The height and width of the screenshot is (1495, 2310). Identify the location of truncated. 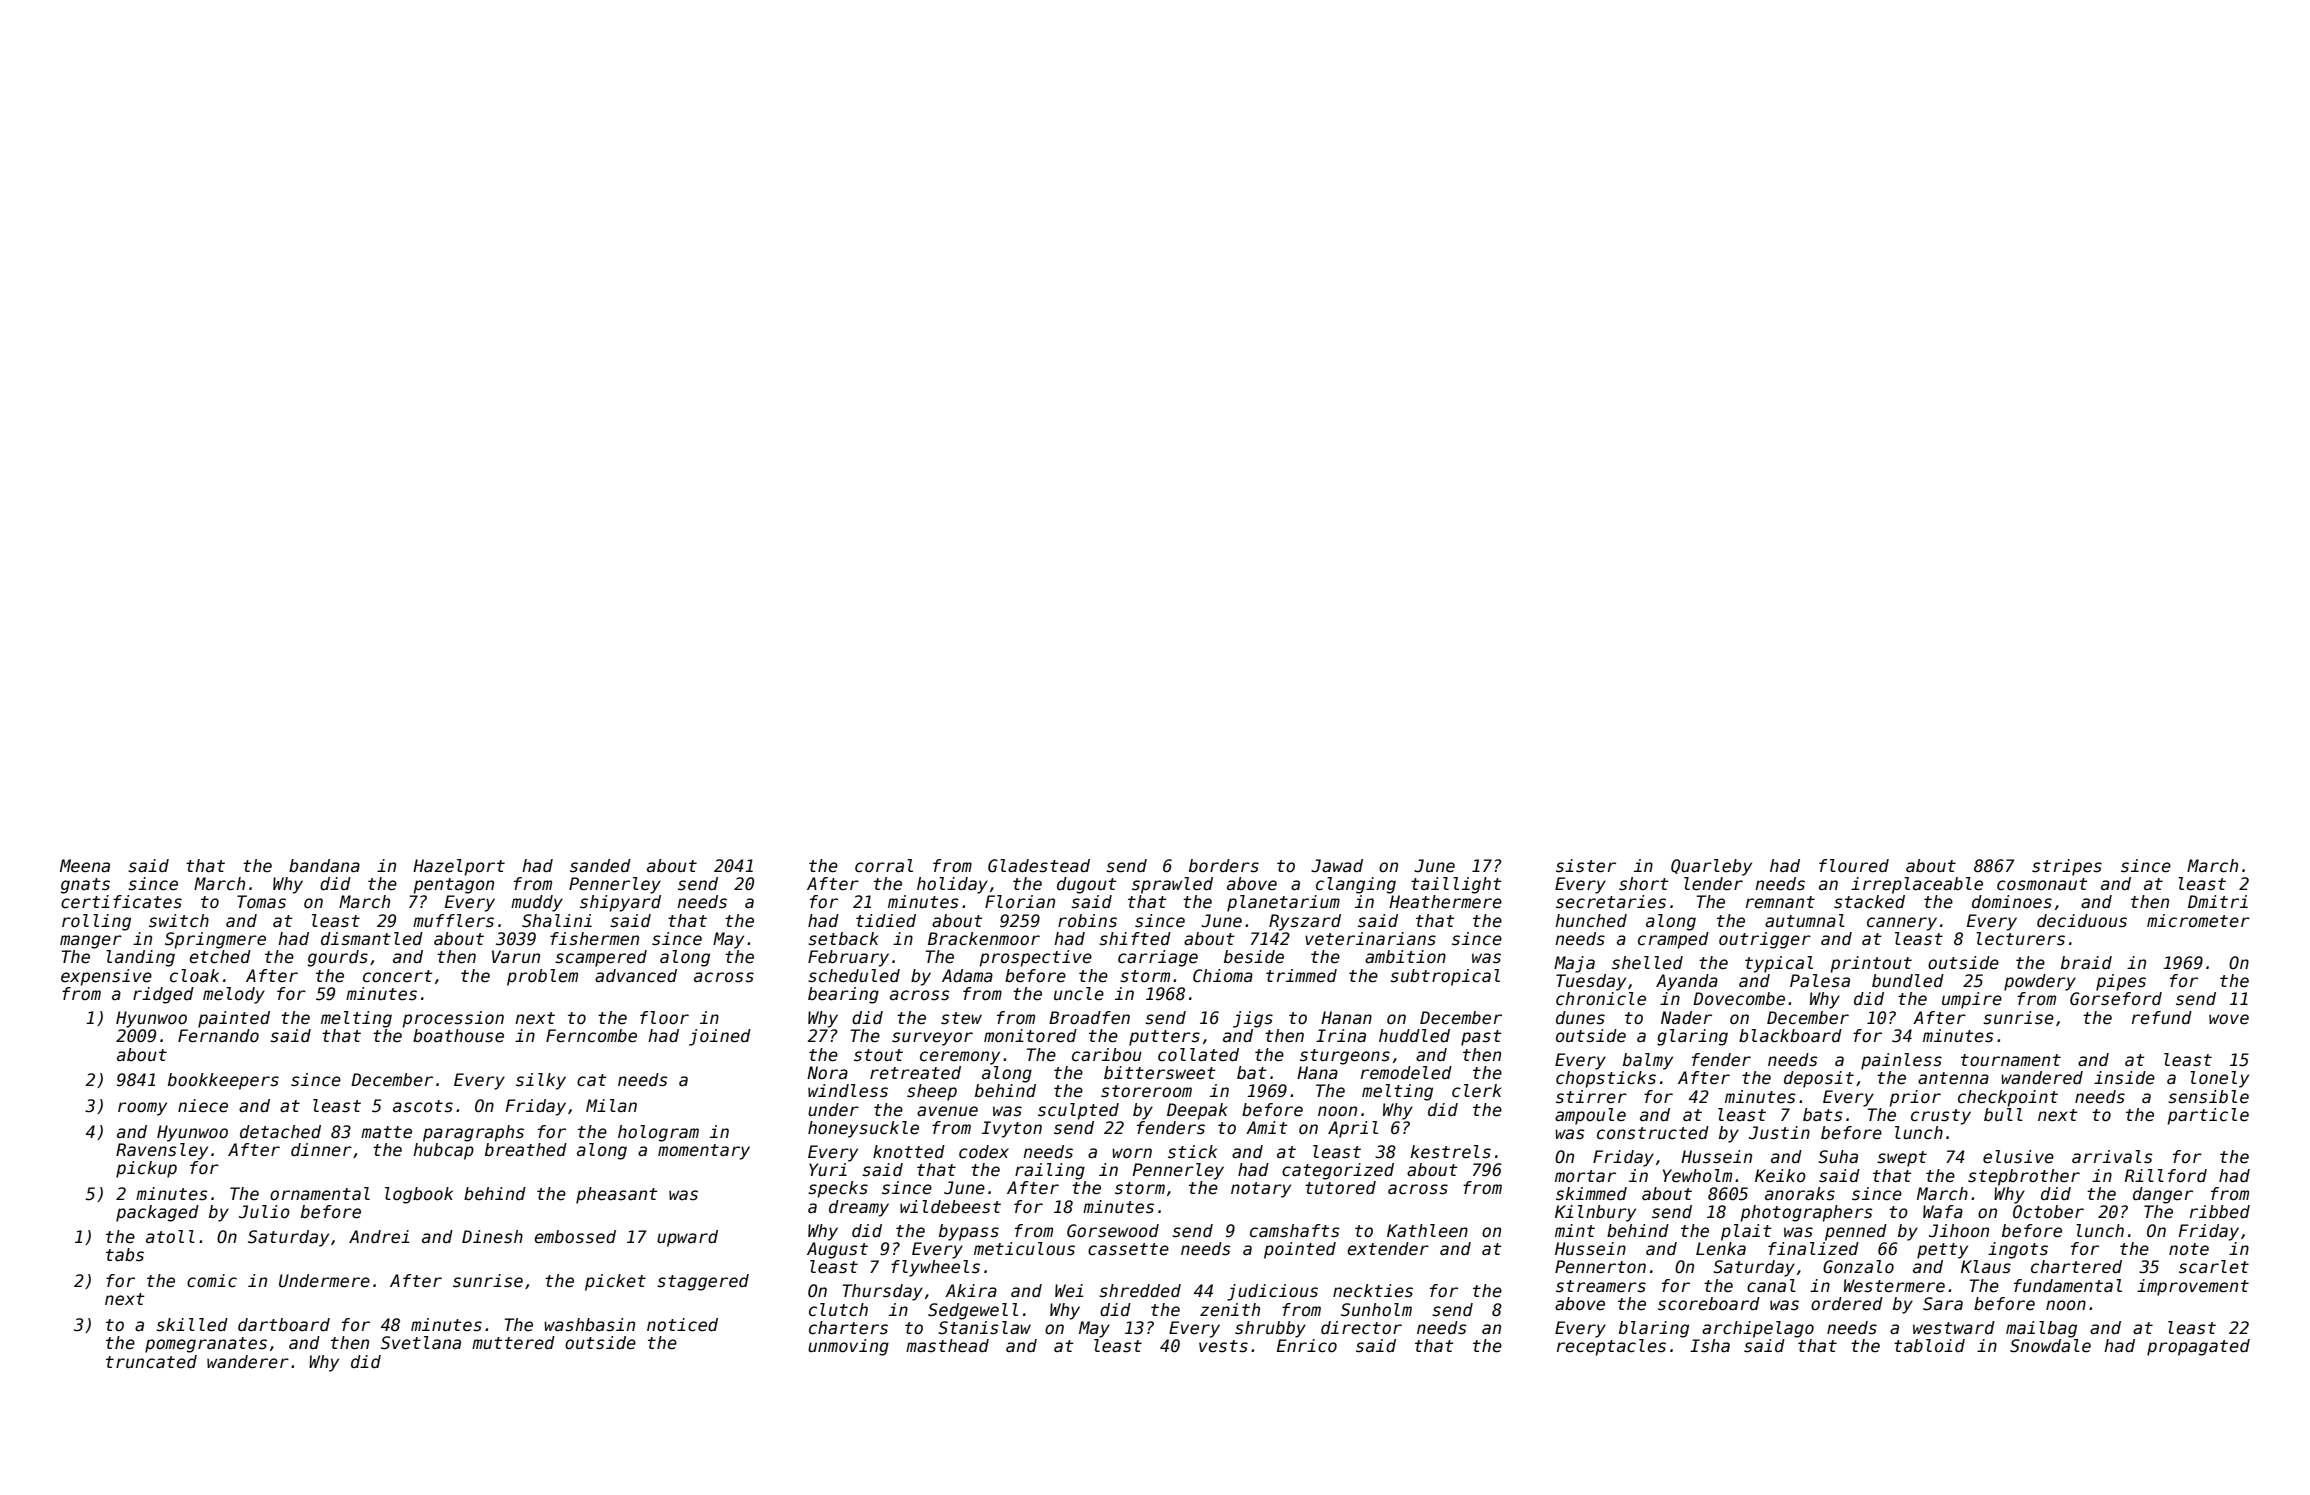
(151, 1362).
